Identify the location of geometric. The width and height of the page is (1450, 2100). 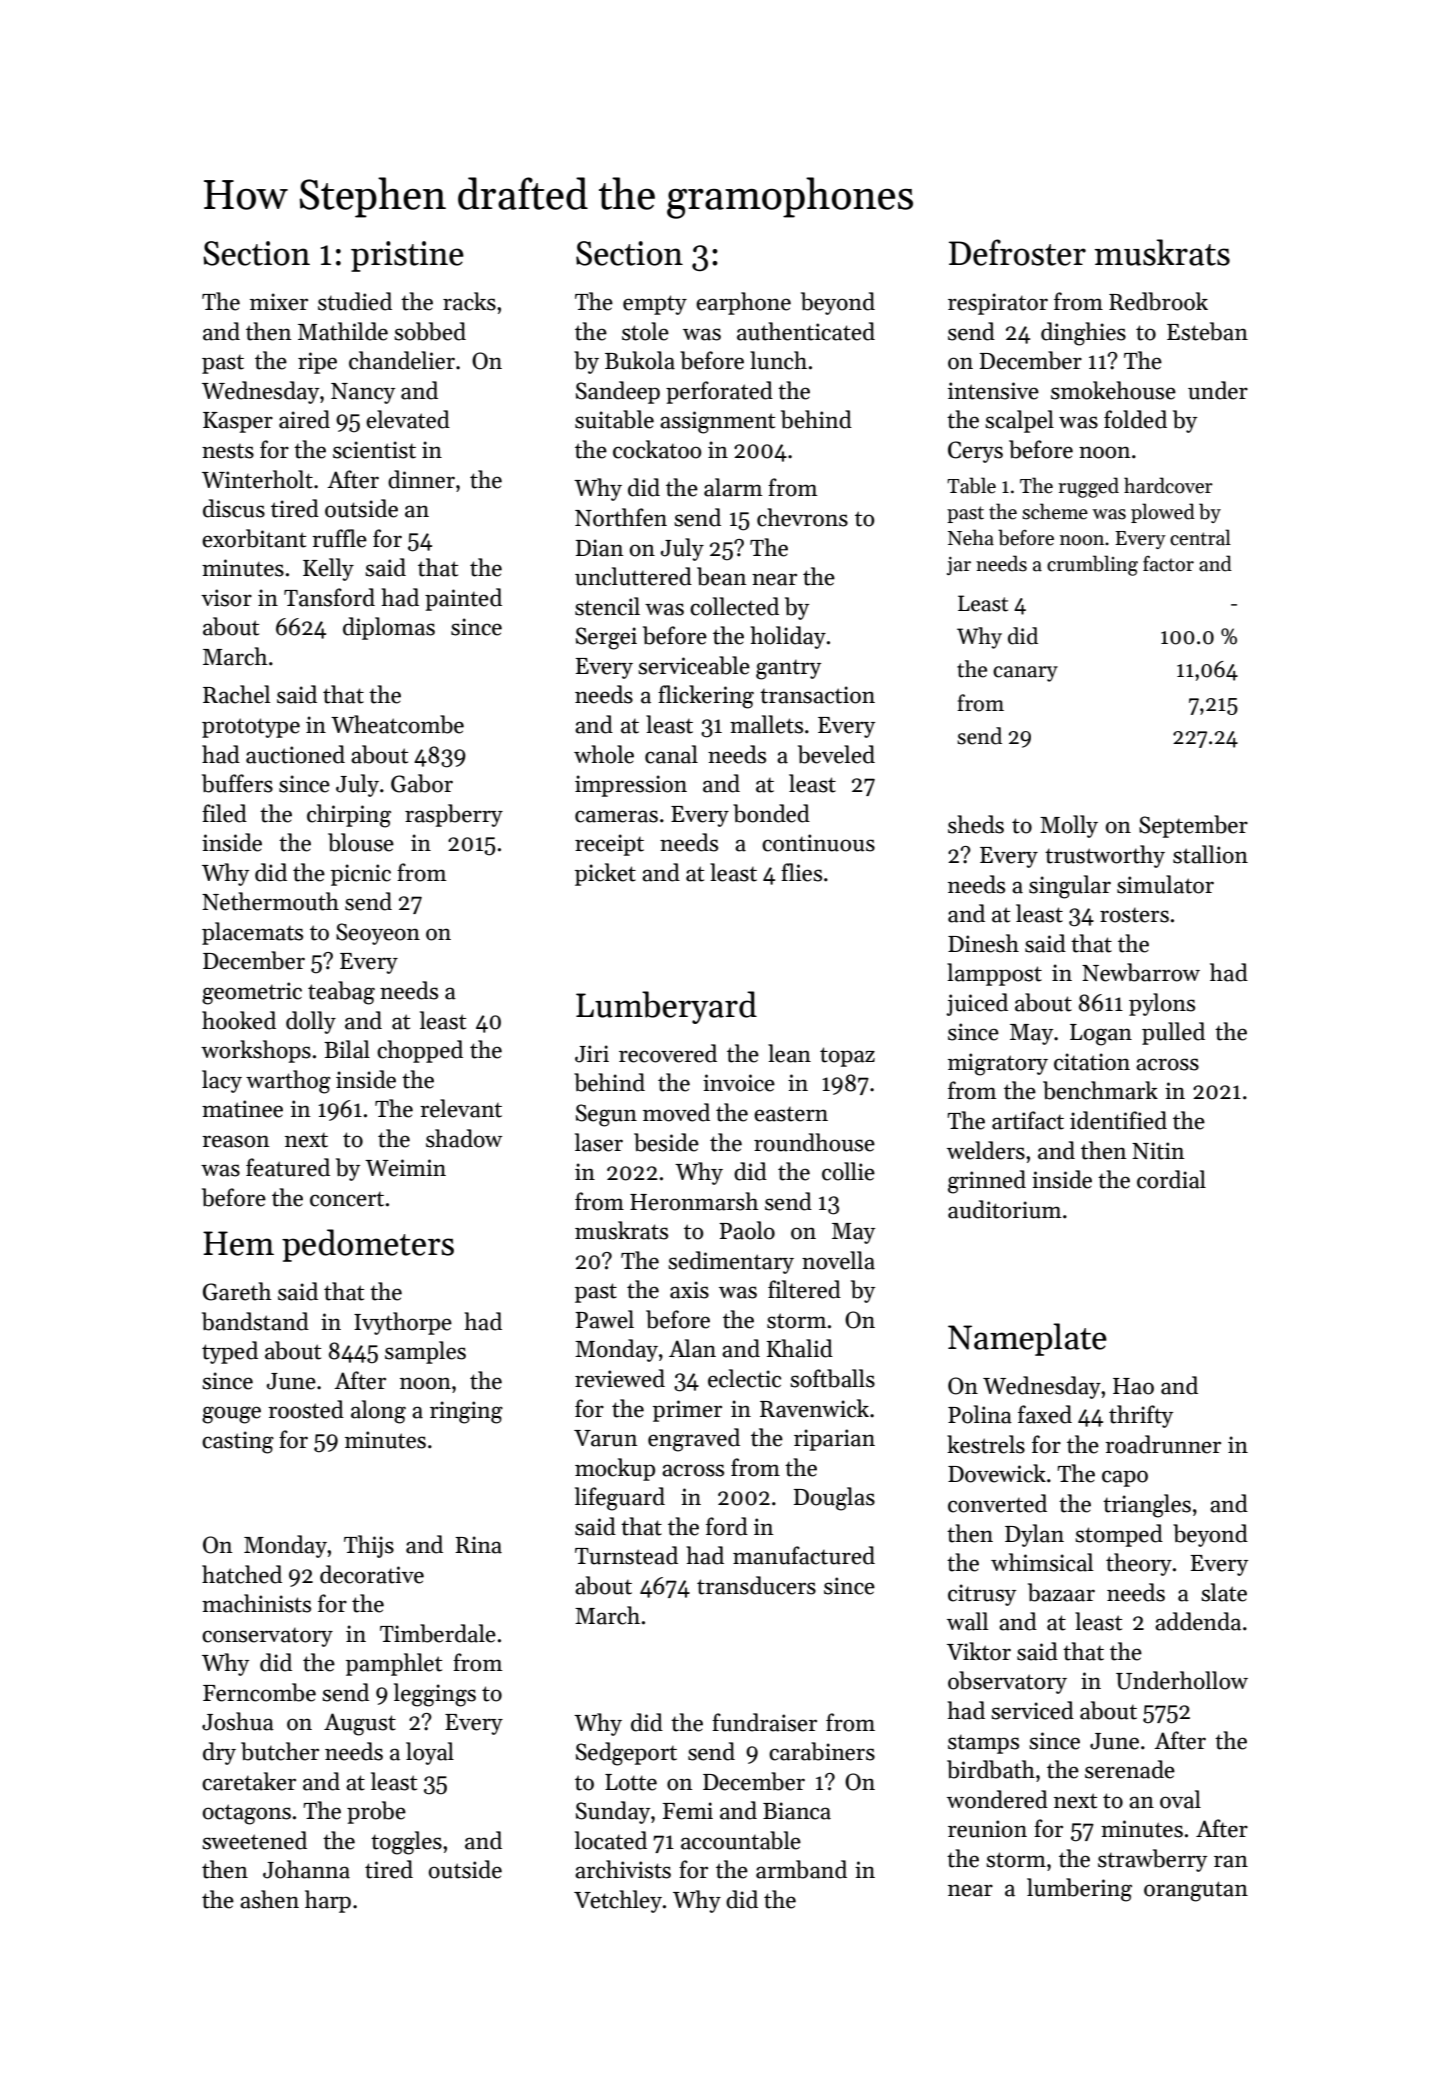
(252, 993).
